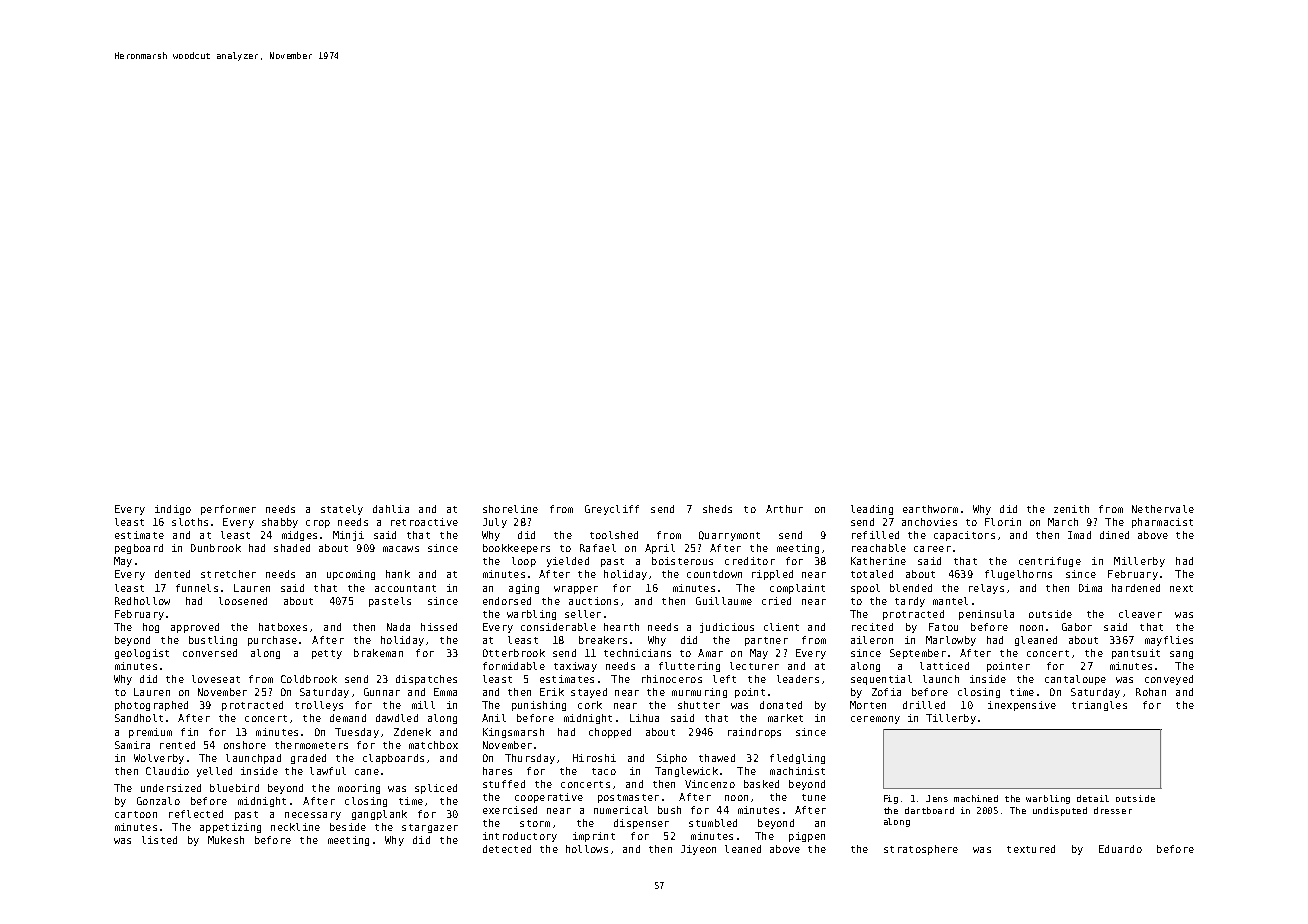 Image resolution: width=1308 pixels, height=924 pixels. Describe the element at coordinates (976, 798) in the image. I see `machined` at that location.
